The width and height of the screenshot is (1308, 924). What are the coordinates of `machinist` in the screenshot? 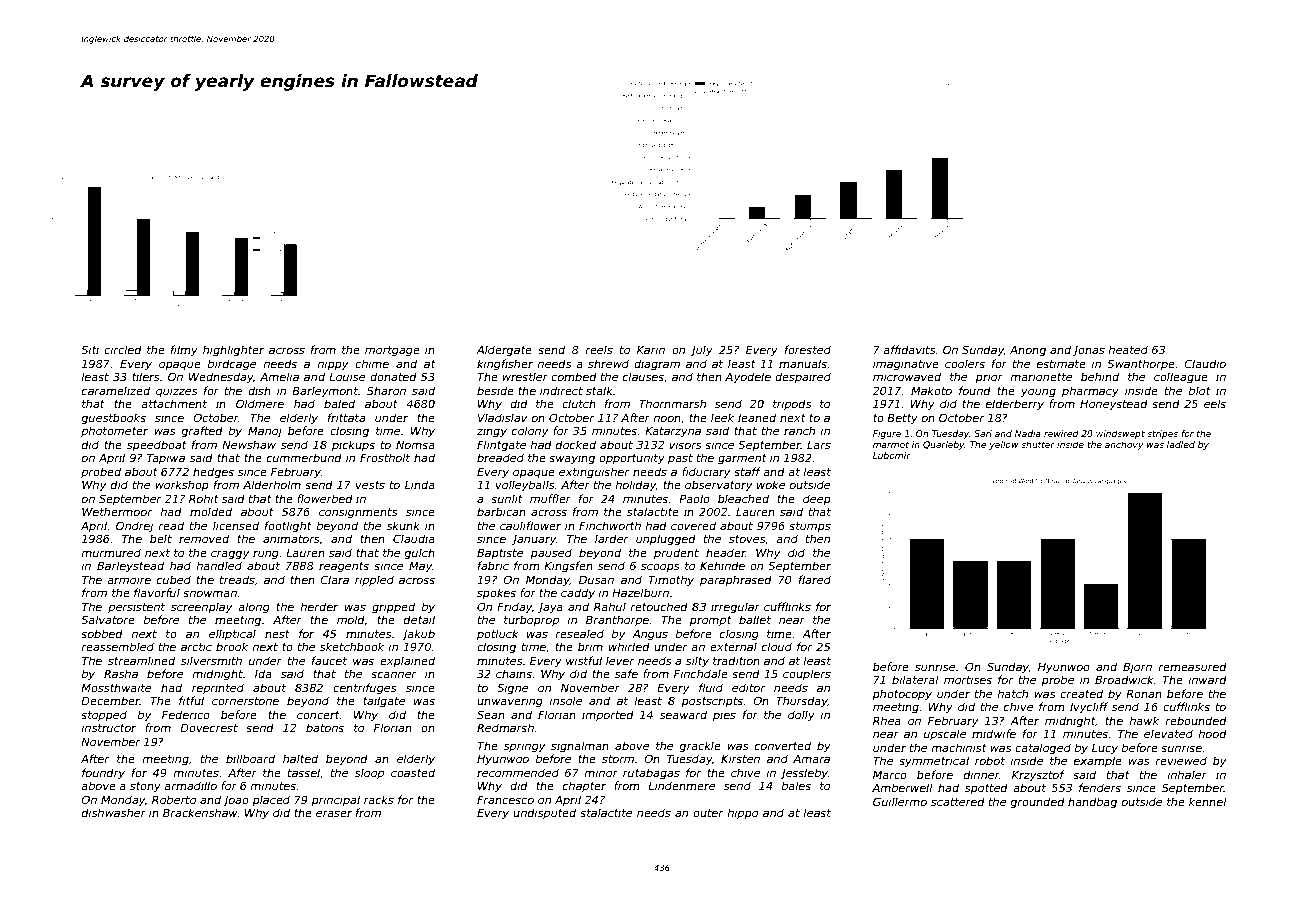 It's located at (959, 747).
